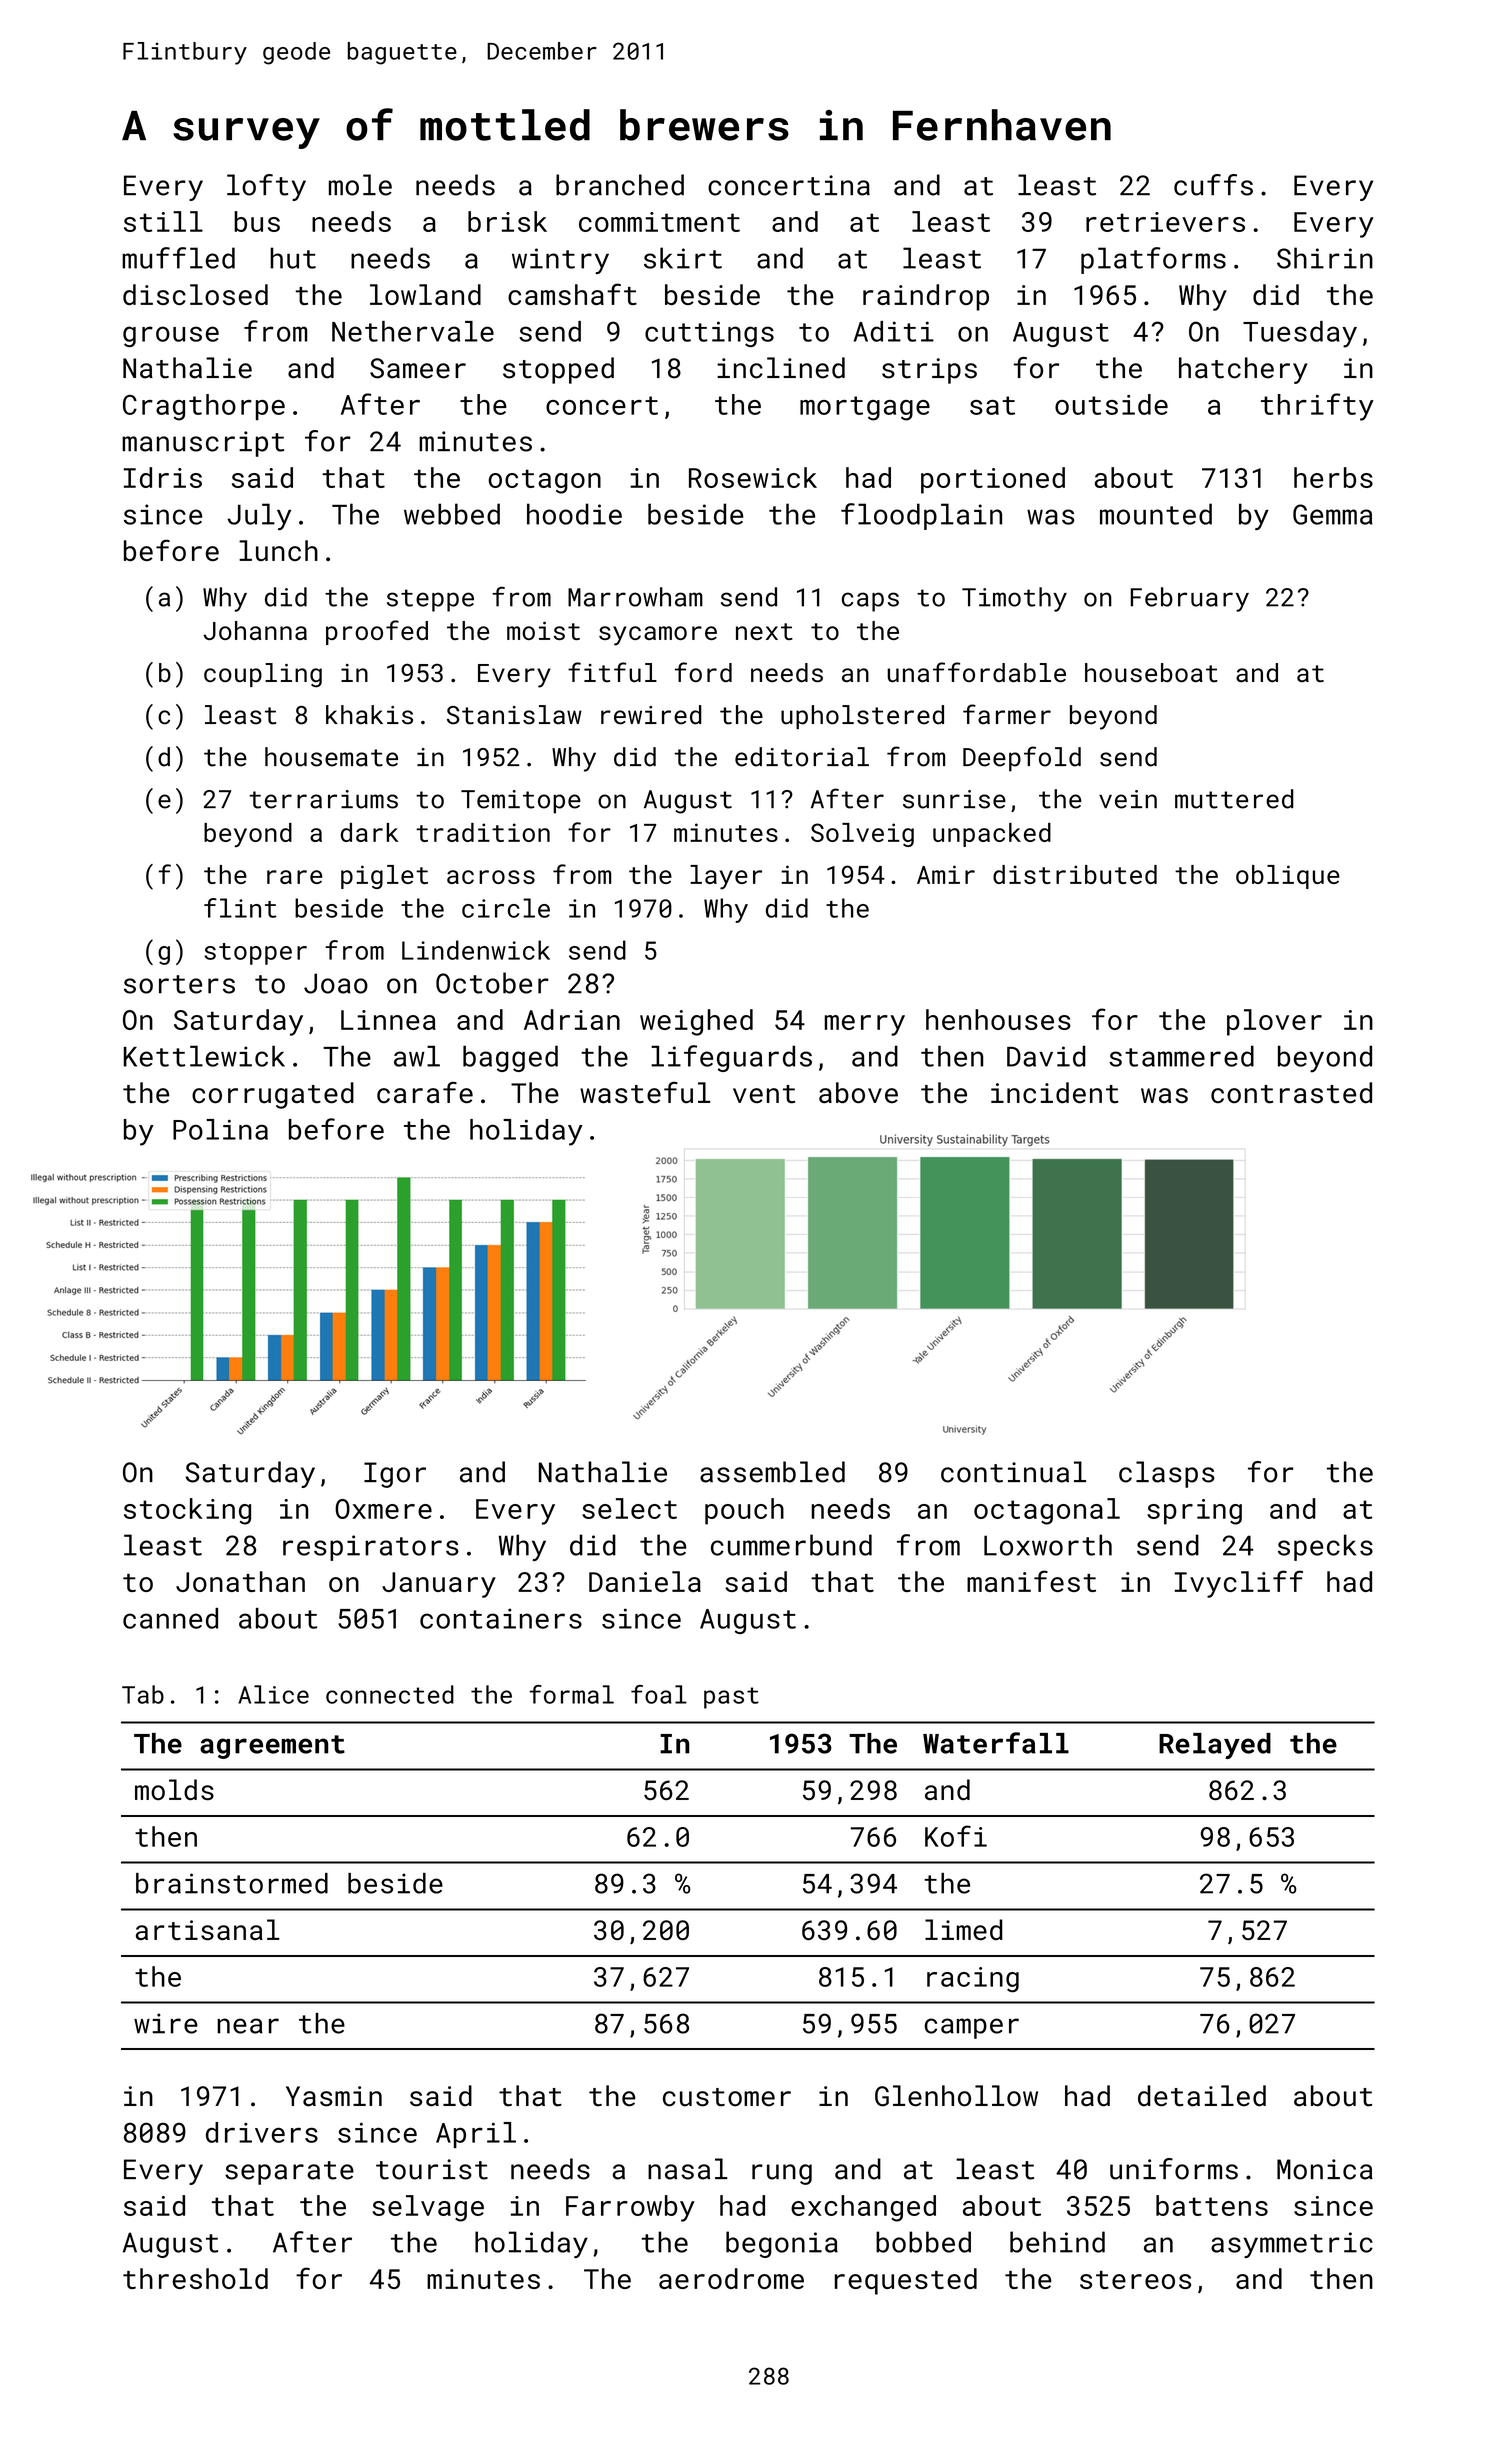 This page has width=1496, height=2464. What do you see at coordinates (163, 221) in the page?
I see `still` at bounding box center [163, 221].
